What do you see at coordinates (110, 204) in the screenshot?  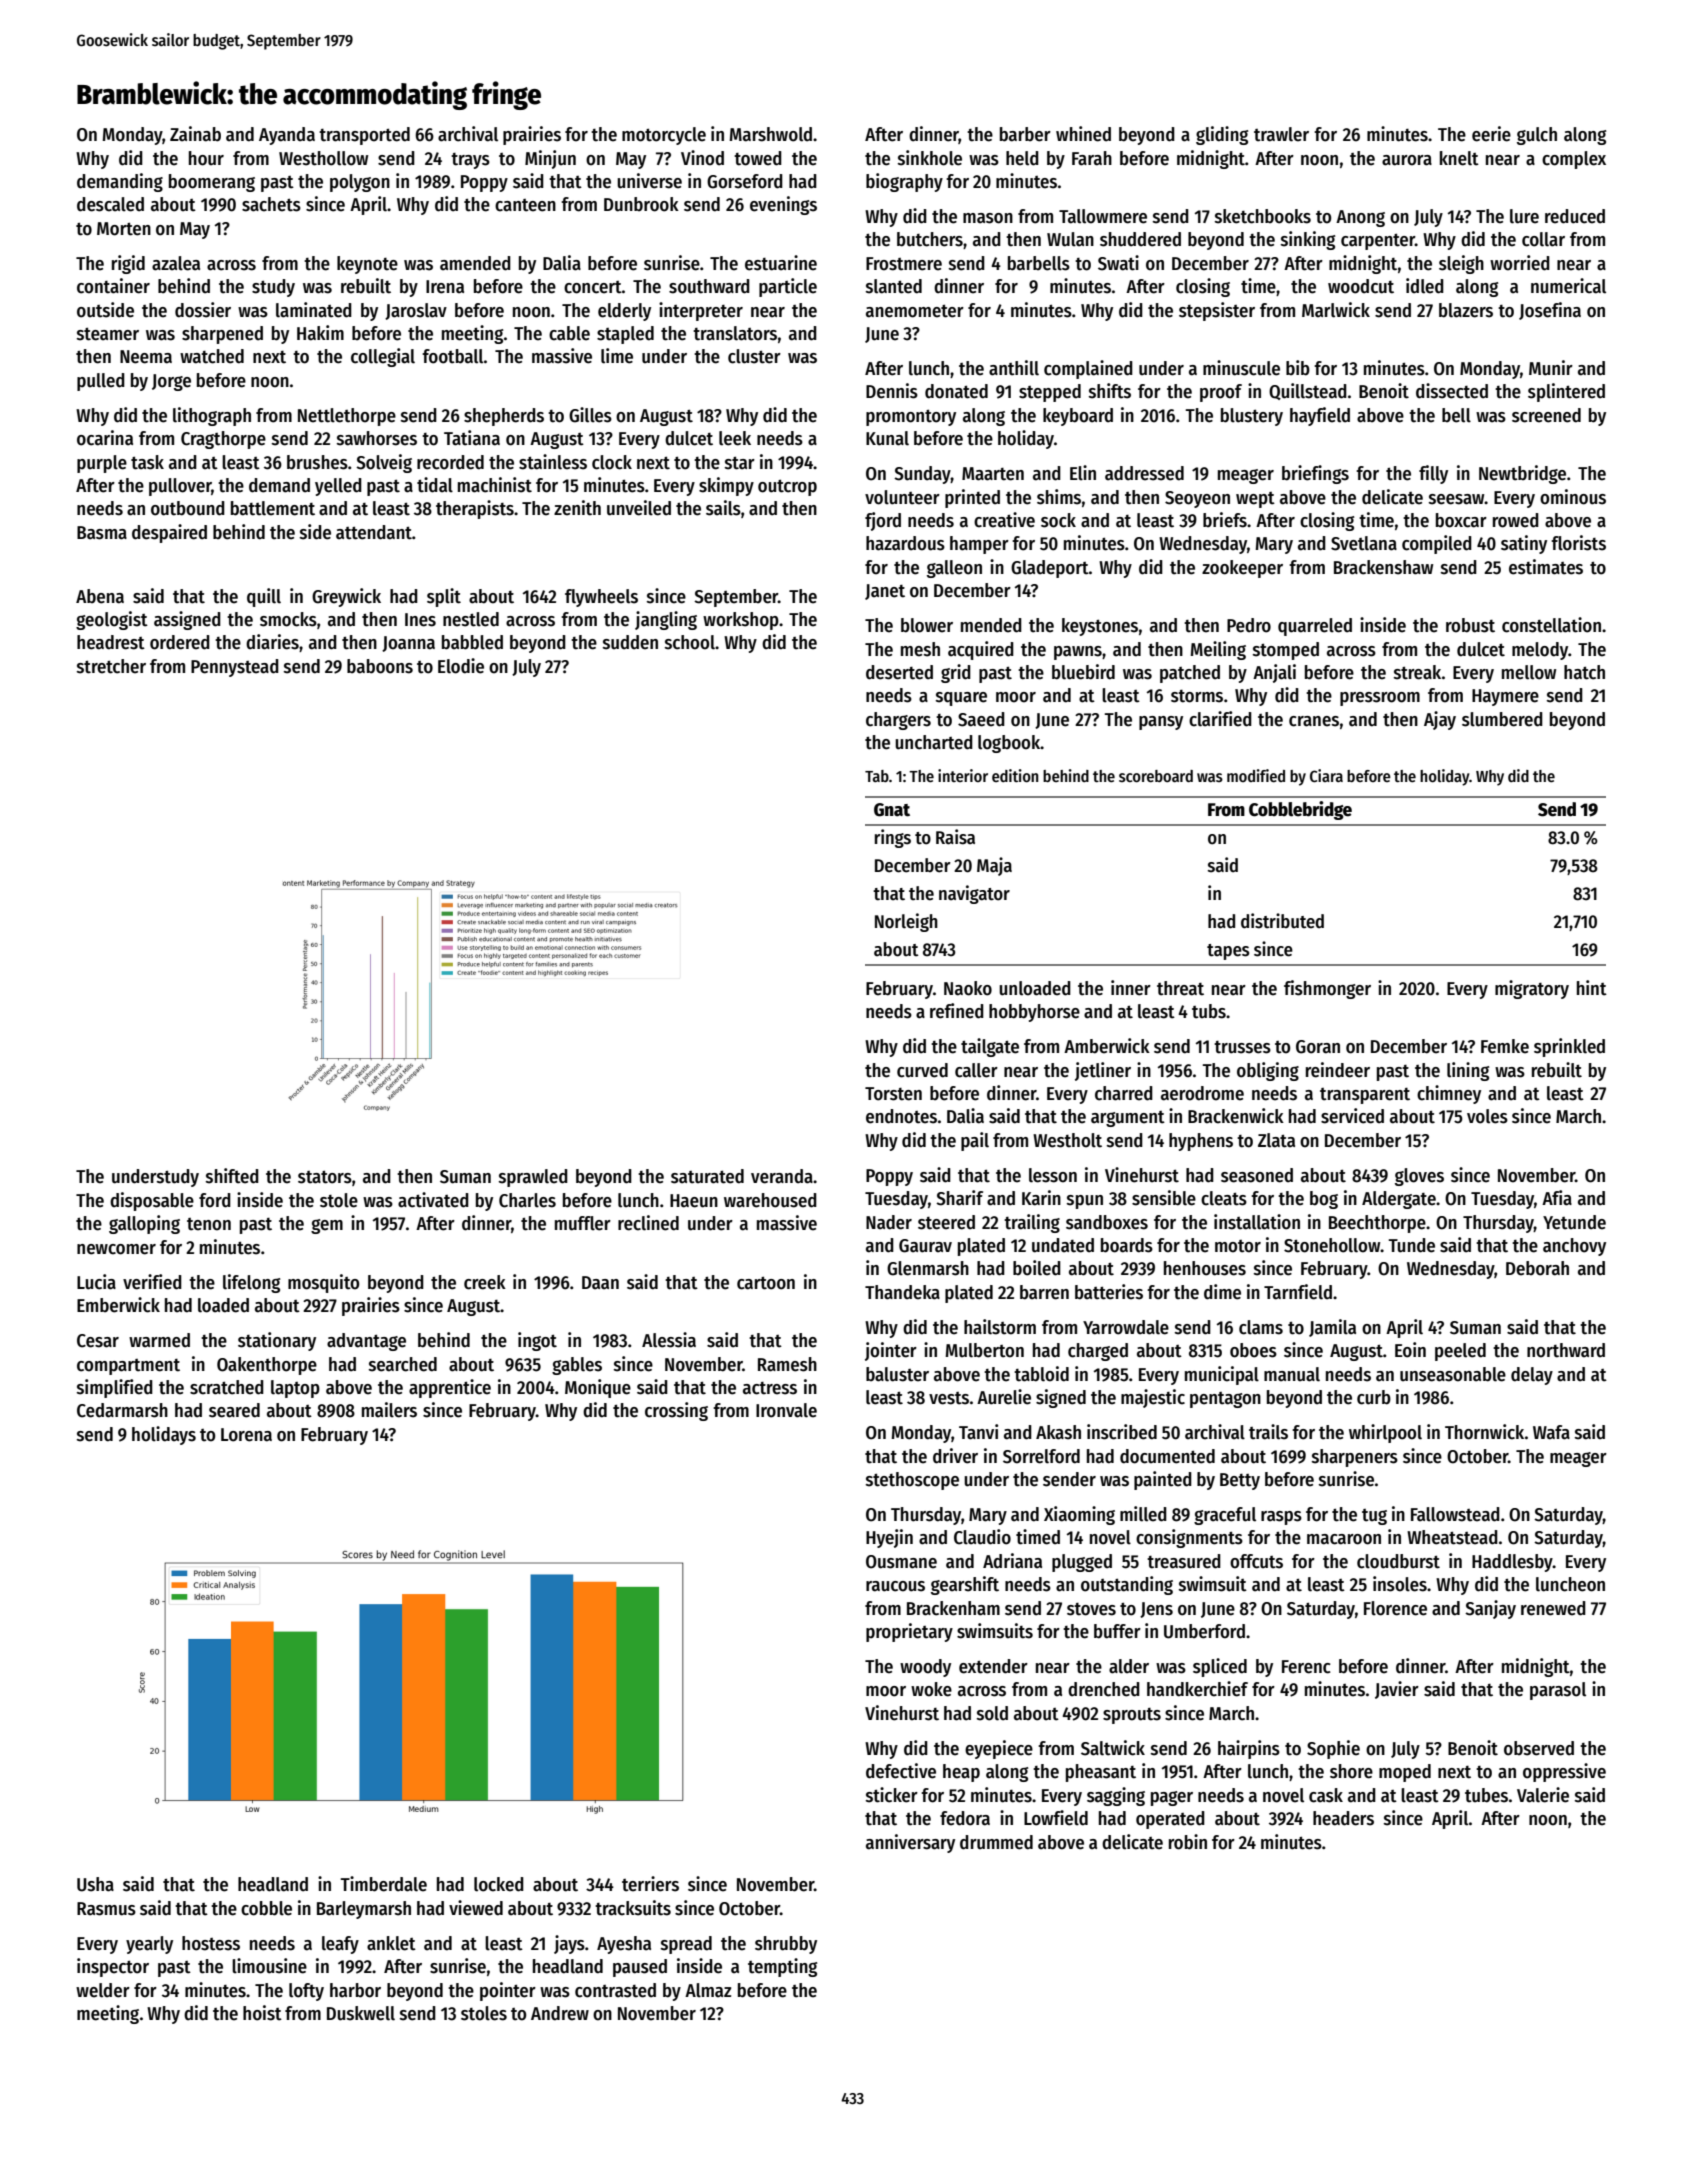 I see `descaled` at bounding box center [110, 204].
